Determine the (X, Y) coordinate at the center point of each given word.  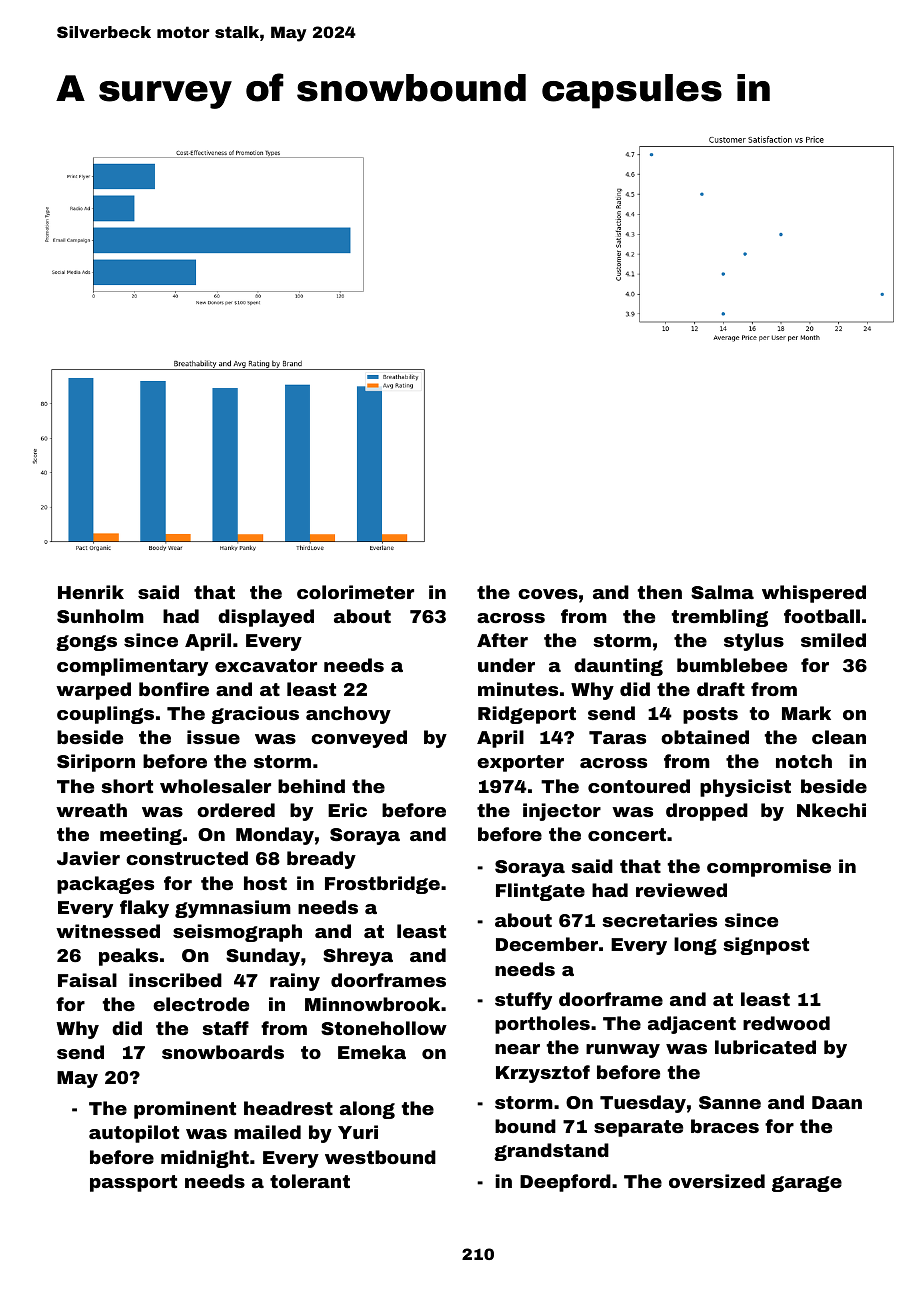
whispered (814, 594)
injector (562, 812)
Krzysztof (543, 1074)
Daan (837, 1102)
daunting (618, 667)
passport (133, 1183)
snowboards (223, 1052)
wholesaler (215, 786)
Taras (617, 737)
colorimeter (355, 592)
